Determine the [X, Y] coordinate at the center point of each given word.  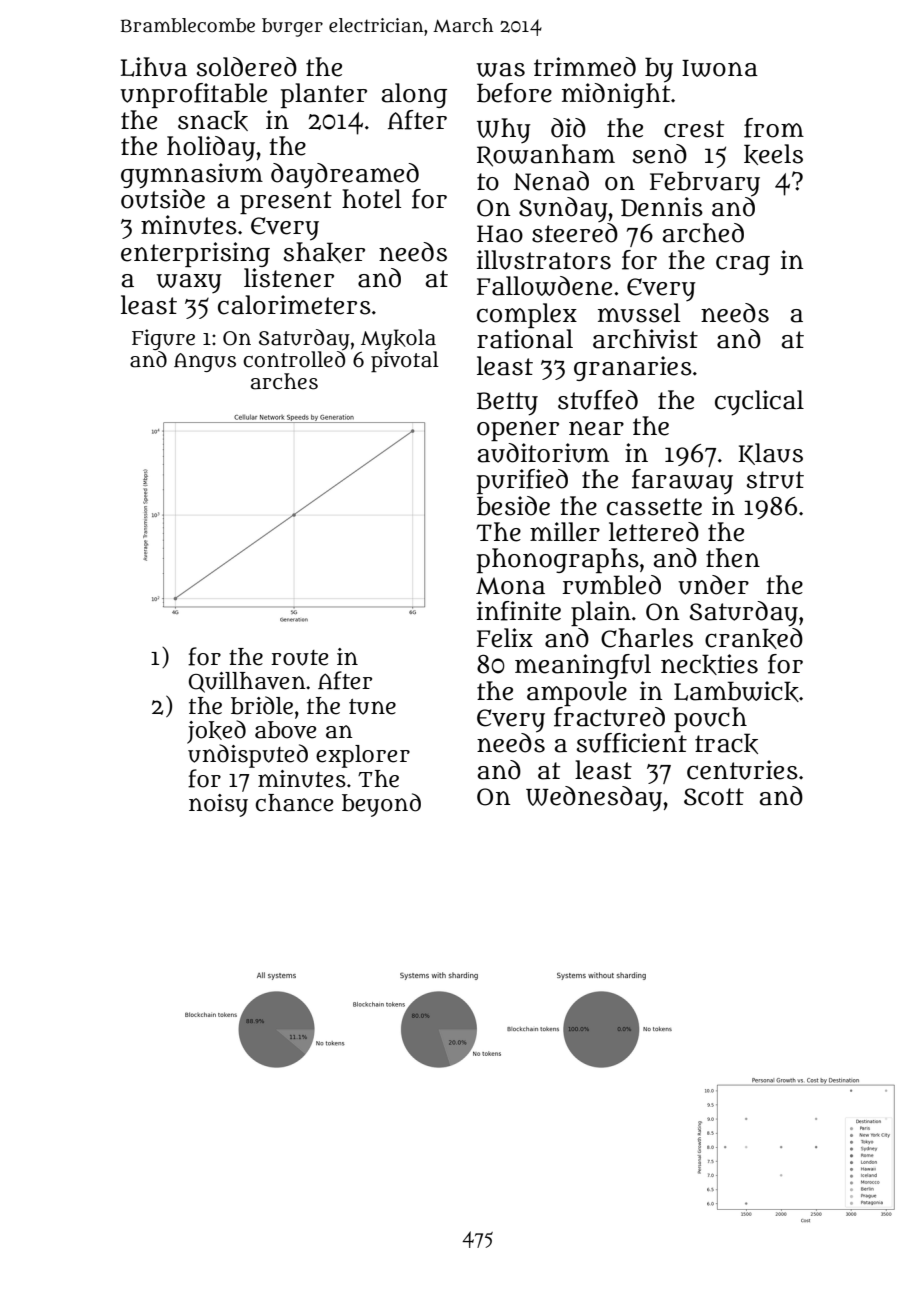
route [299, 658]
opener [518, 431]
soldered [246, 67]
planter [324, 95]
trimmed [585, 67]
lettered [654, 532]
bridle [262, 705]
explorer [363, 756]
